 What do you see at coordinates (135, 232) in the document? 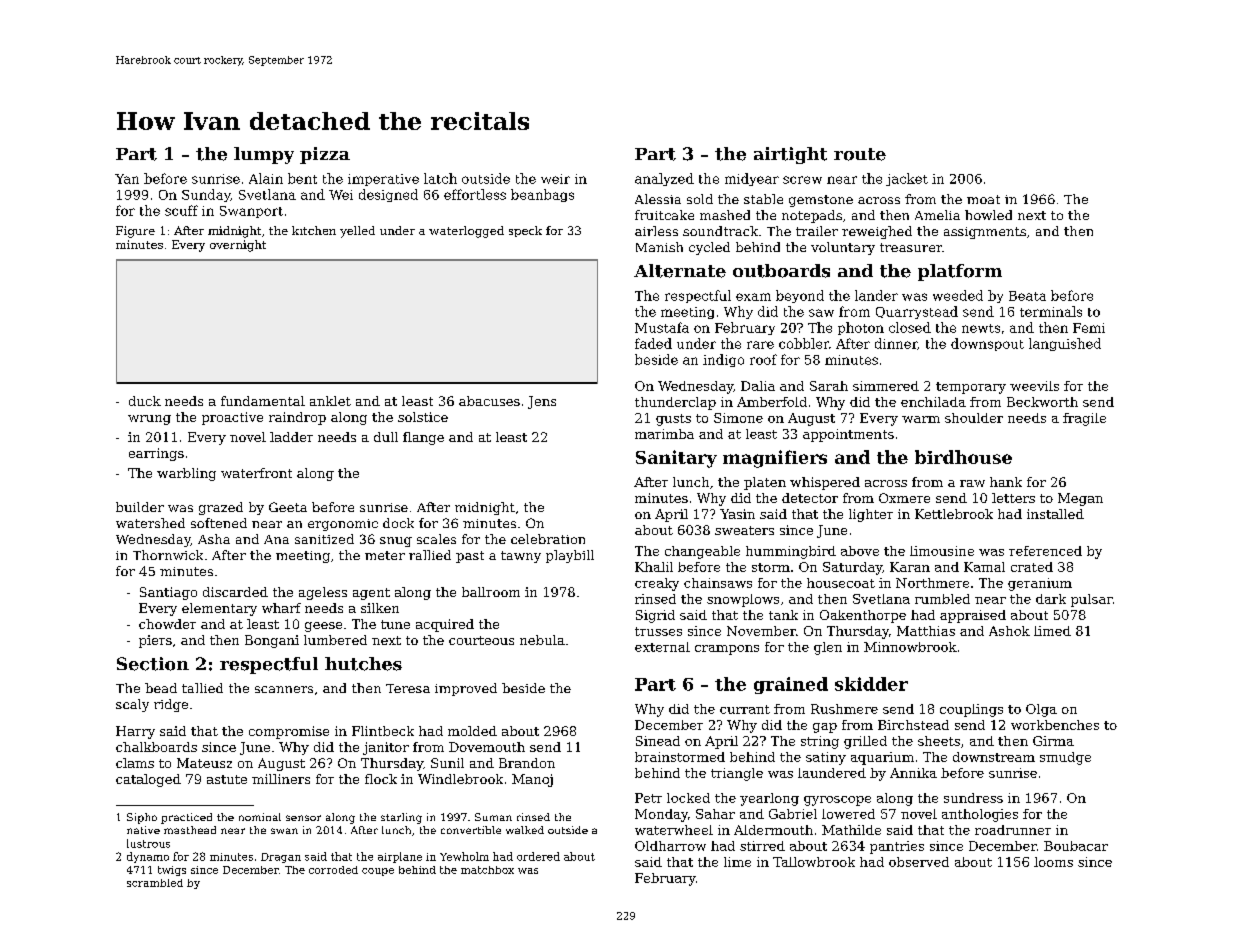
I see `Figure` at bounding box center [135, 232].
